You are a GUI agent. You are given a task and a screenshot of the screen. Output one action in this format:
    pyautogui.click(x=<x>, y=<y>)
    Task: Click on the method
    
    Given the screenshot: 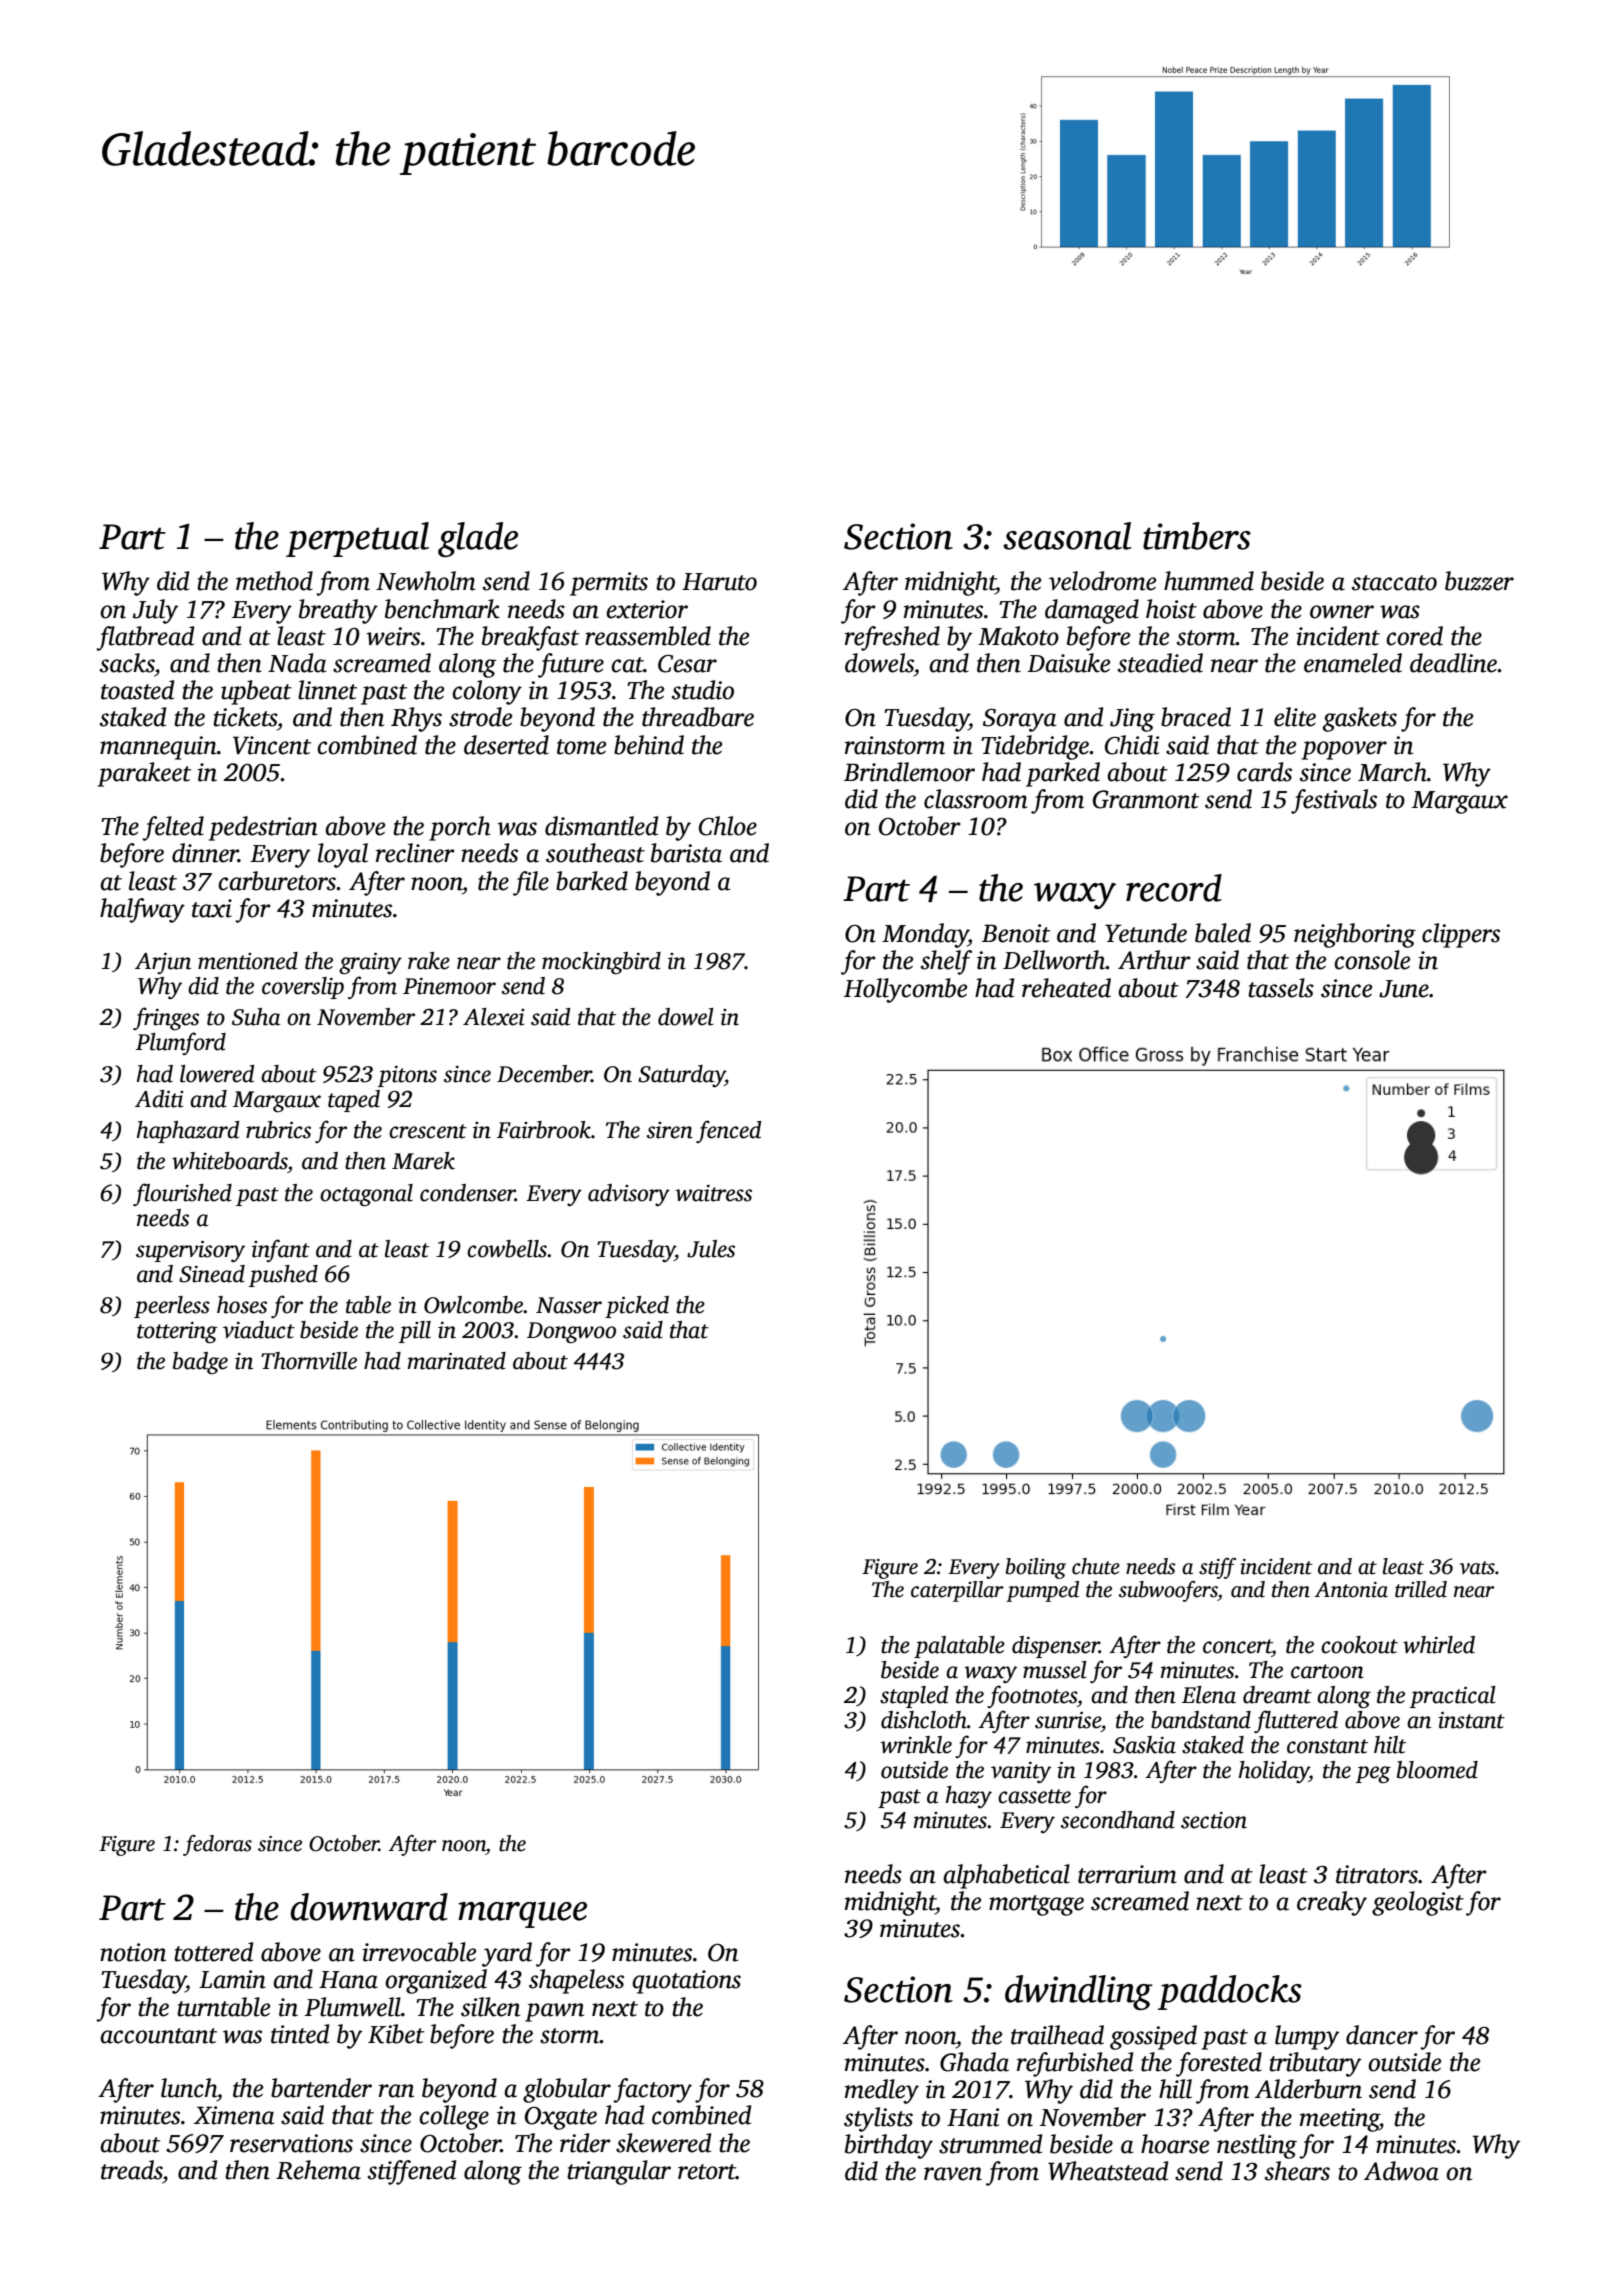 What is the action you would take?
    pyautogui.click(x=274, y=581)
